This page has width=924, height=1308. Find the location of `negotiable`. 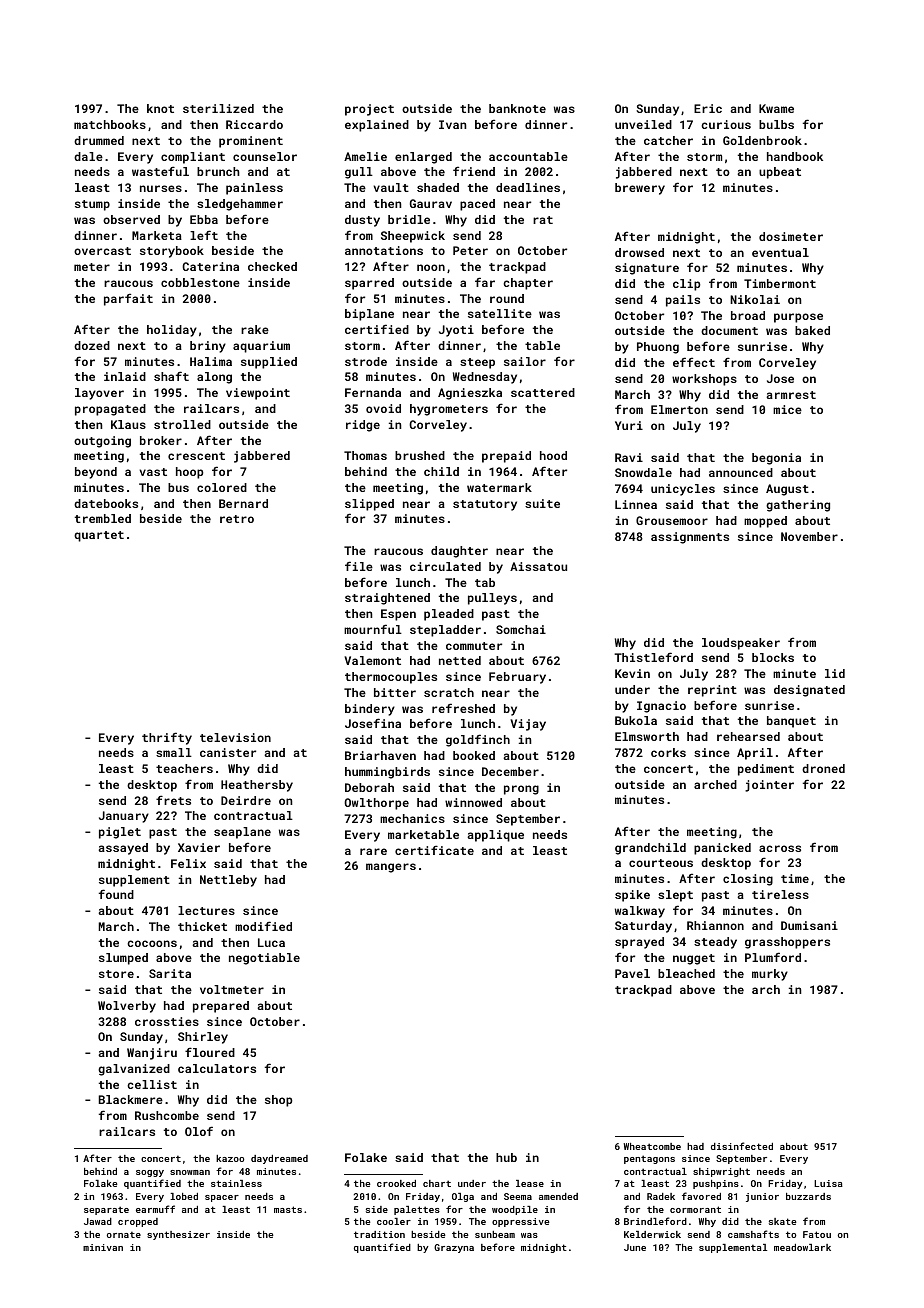

negotiable is located at coordinates (264, 959).
